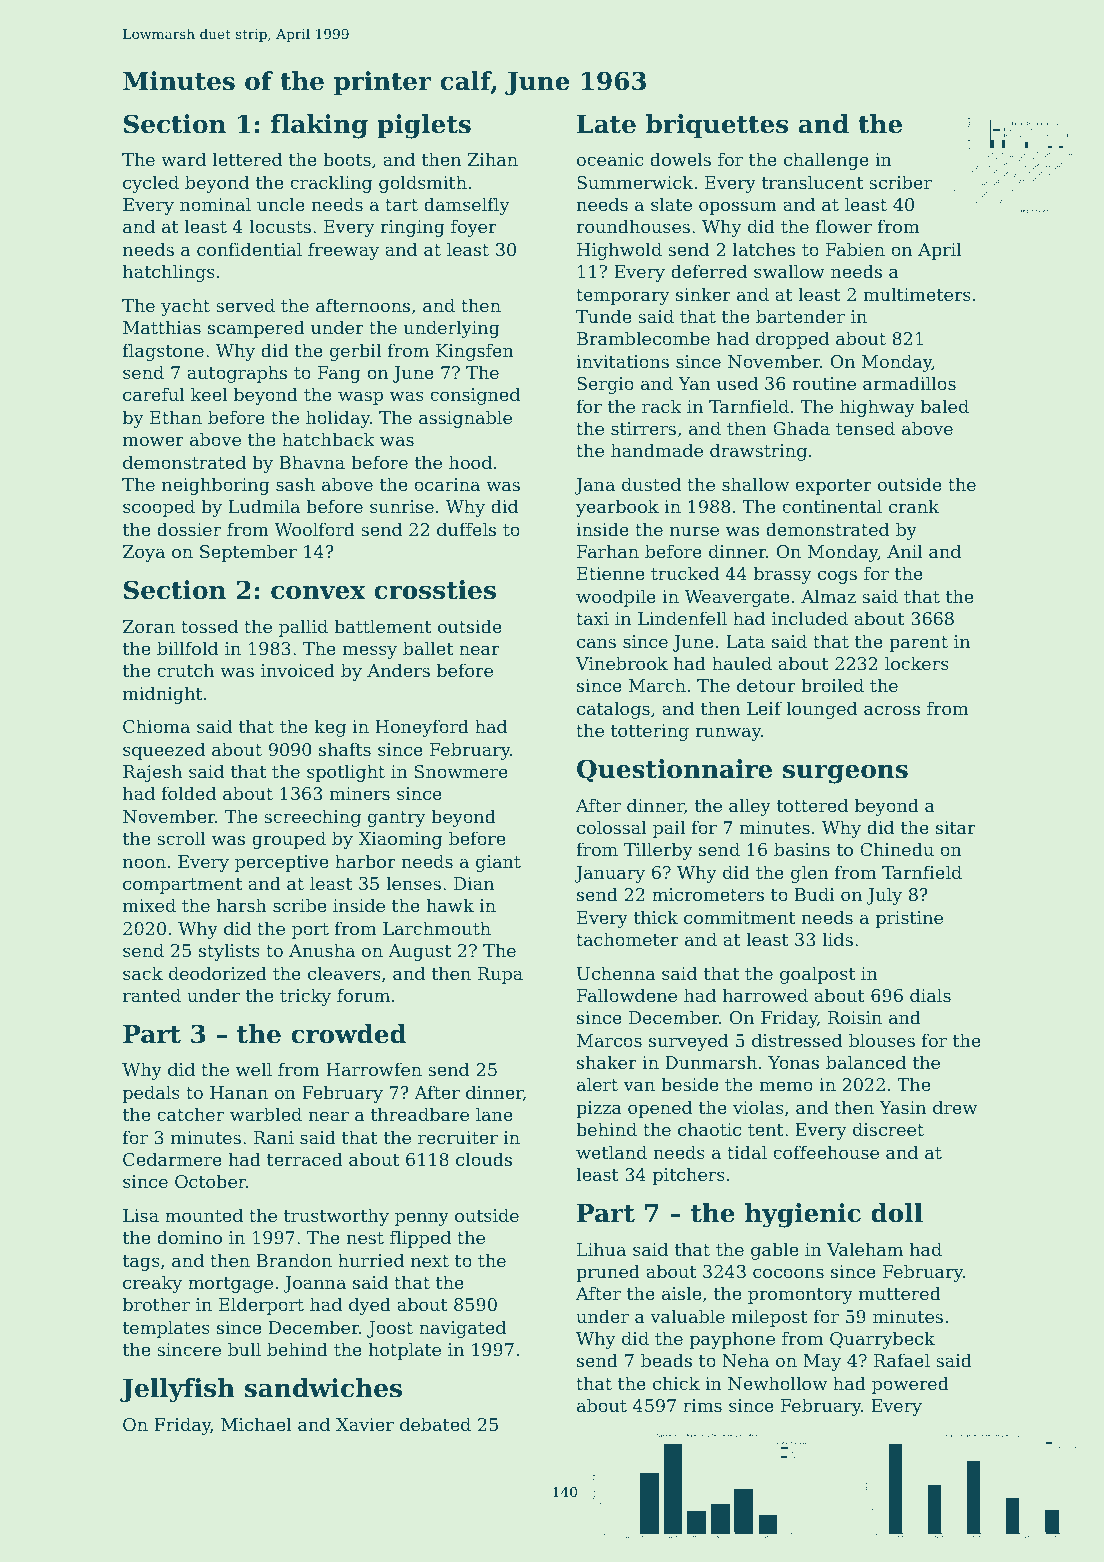 The image size is (1104, 1562). I want to click on locusts, so click(280, 226).
